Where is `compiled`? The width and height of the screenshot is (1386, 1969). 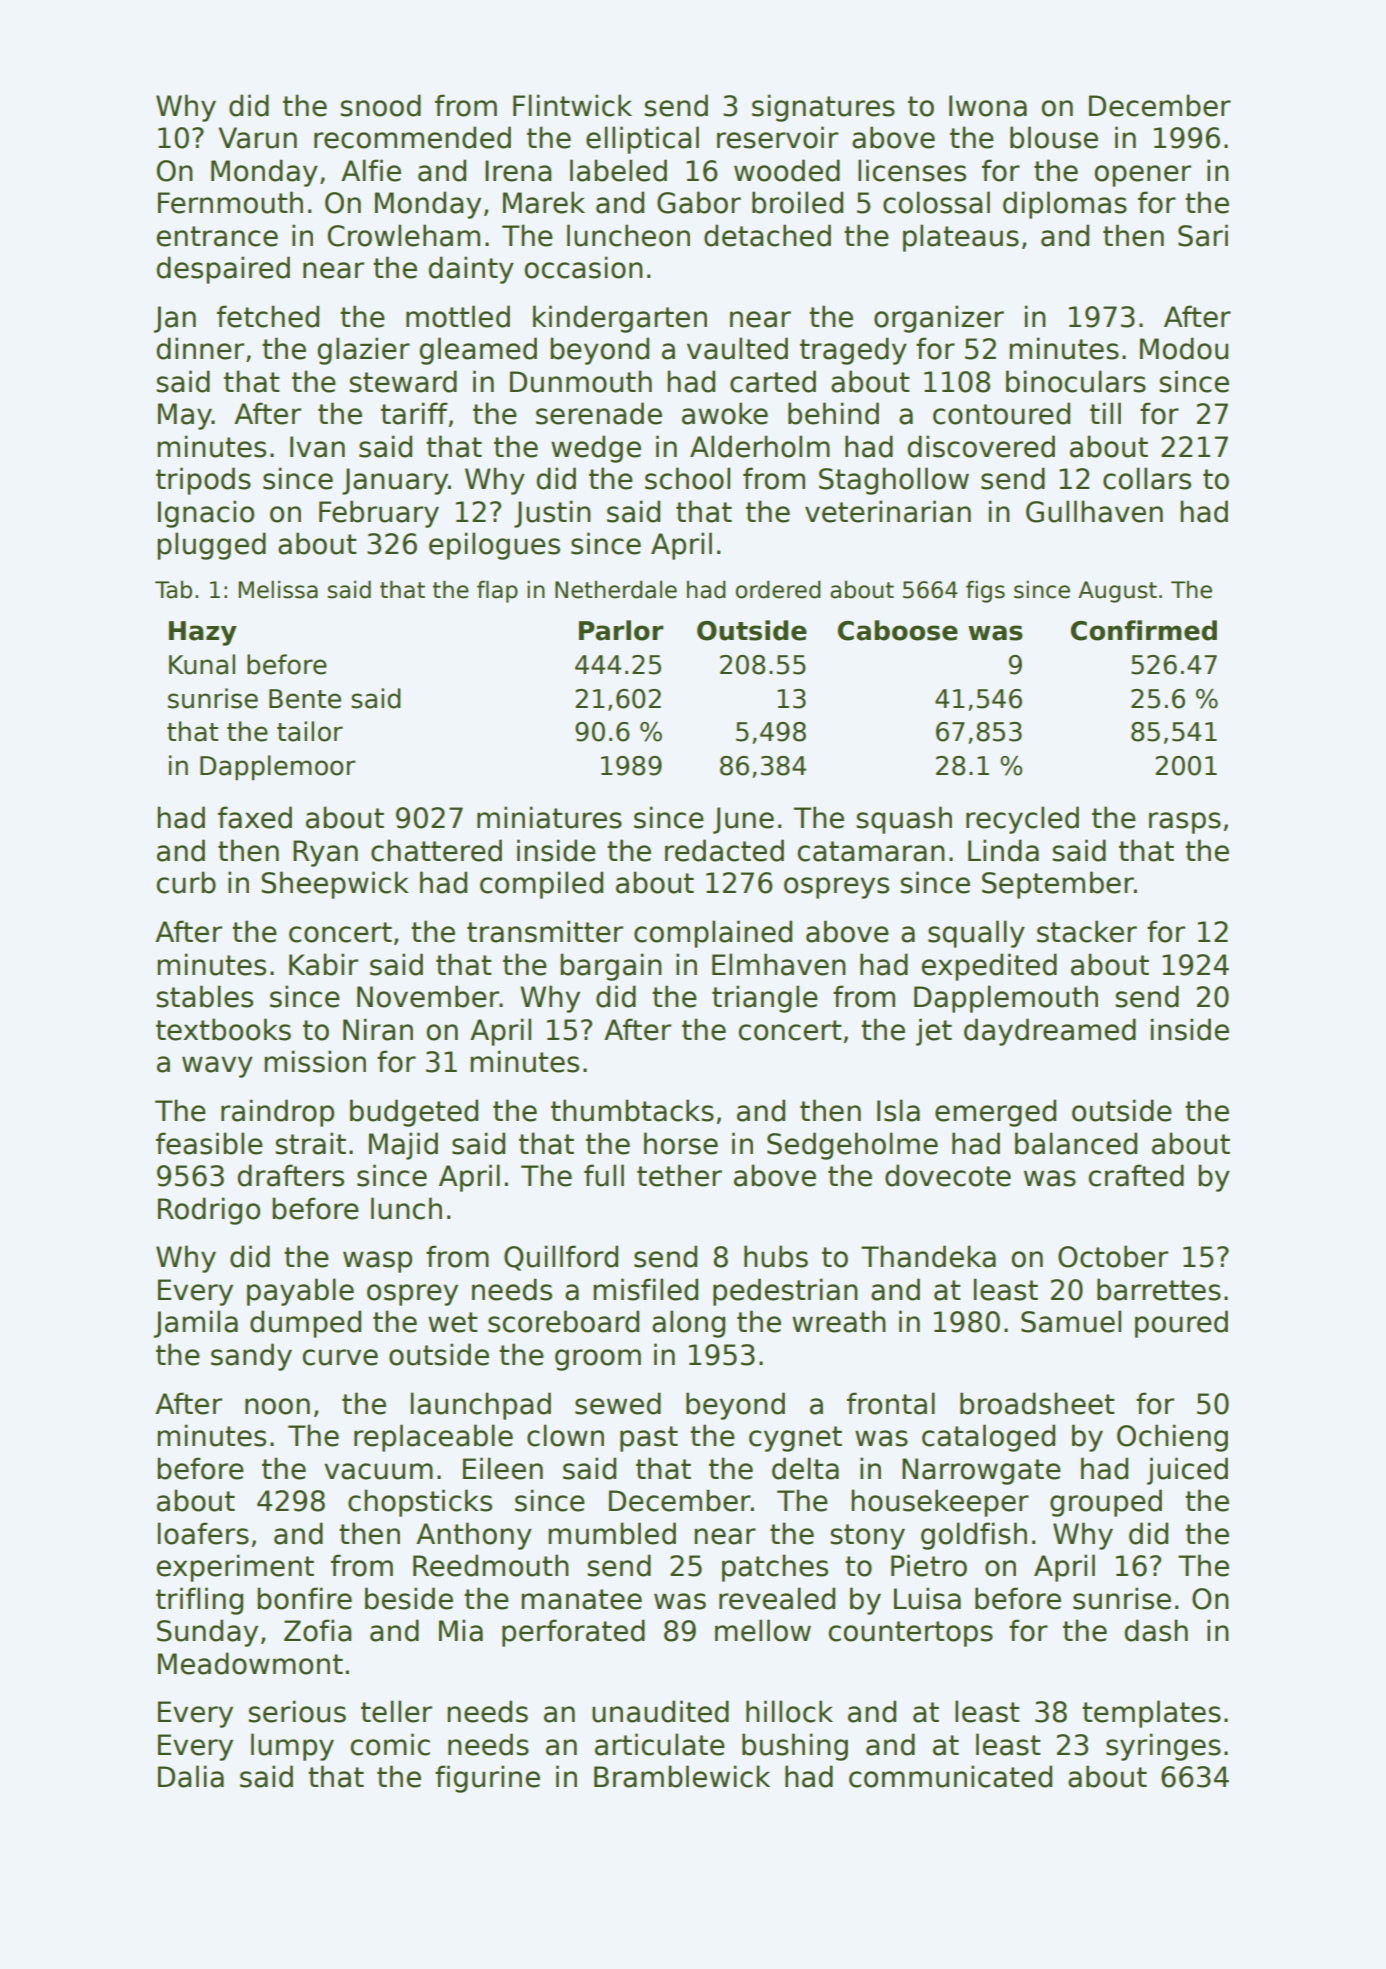 compiled is located at coordinates (541, 885).
